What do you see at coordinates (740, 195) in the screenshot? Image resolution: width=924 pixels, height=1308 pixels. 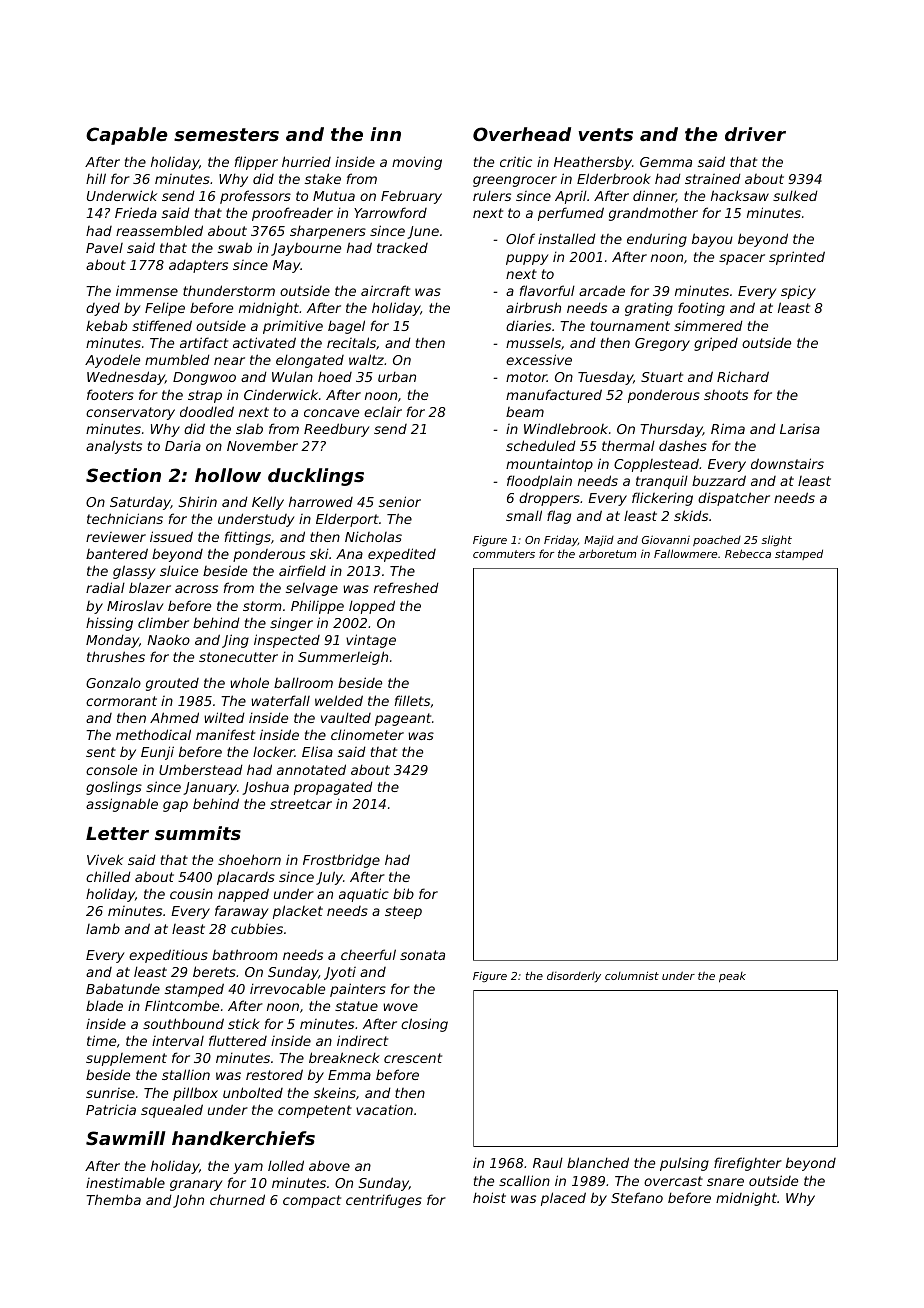 I see `hacksaw` at bounding box center [740, 195].
